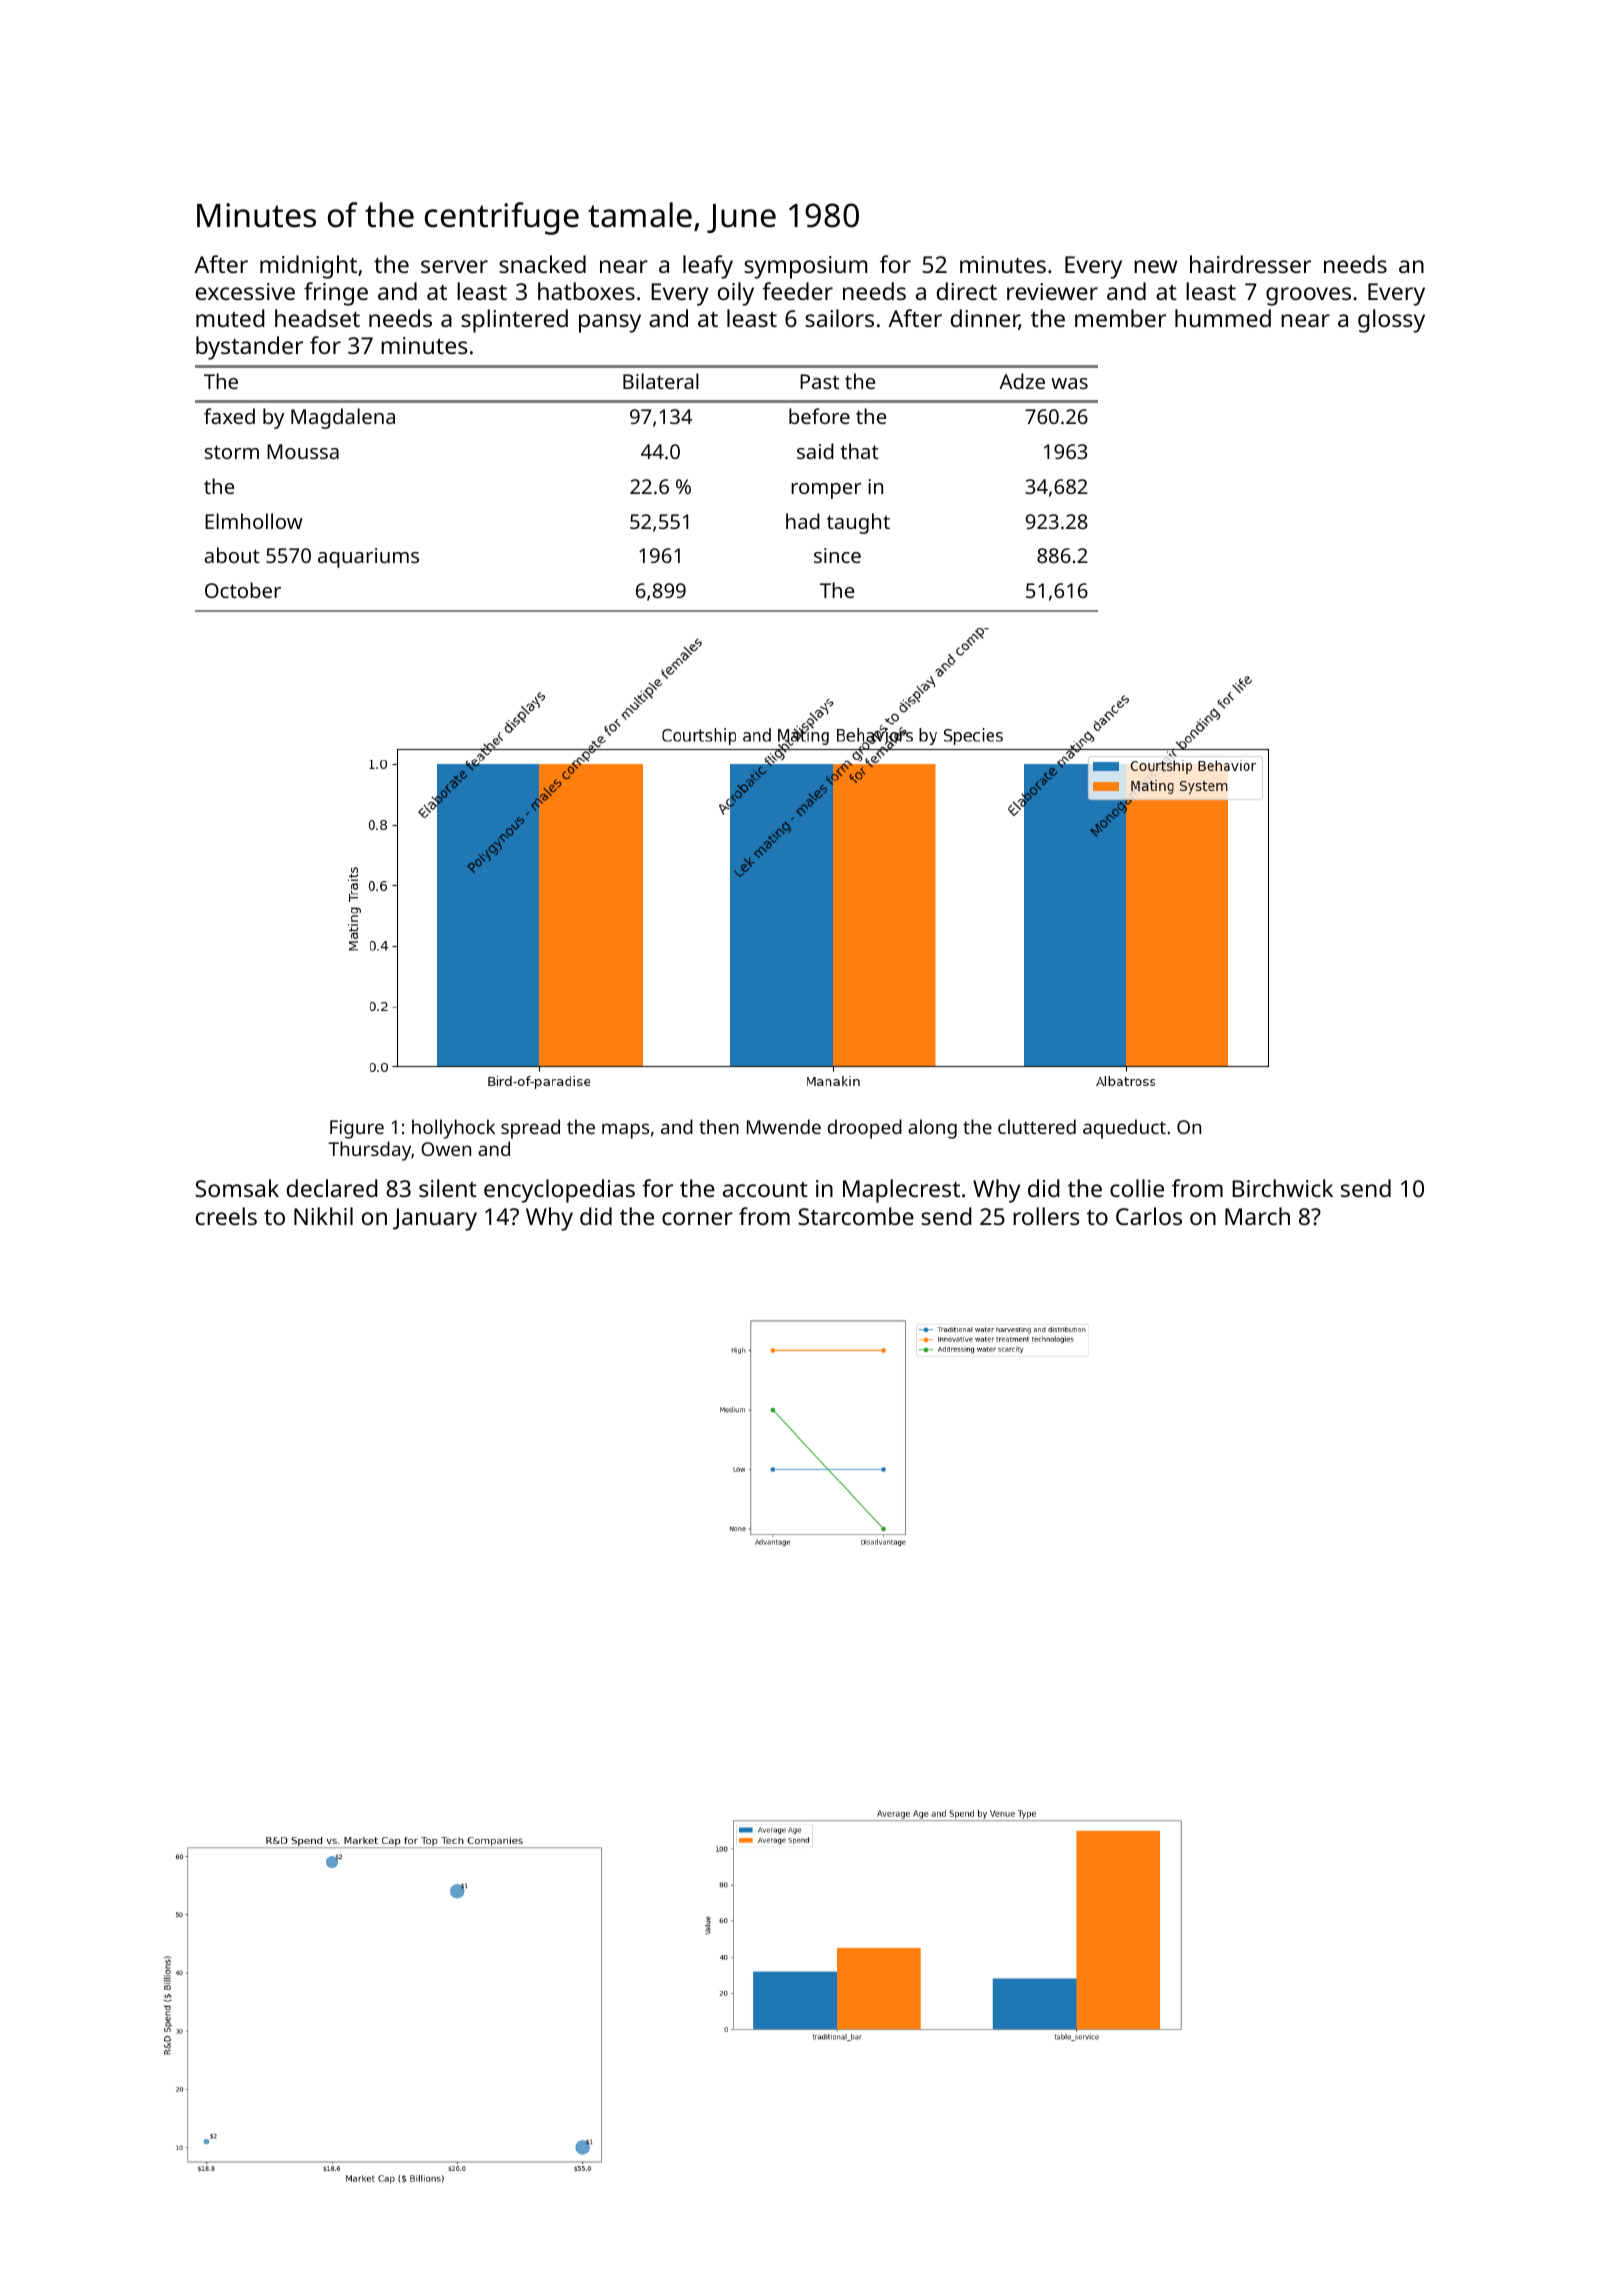  Describe the element at coordinates (803, 521) in the page. I see `had` at that location.
